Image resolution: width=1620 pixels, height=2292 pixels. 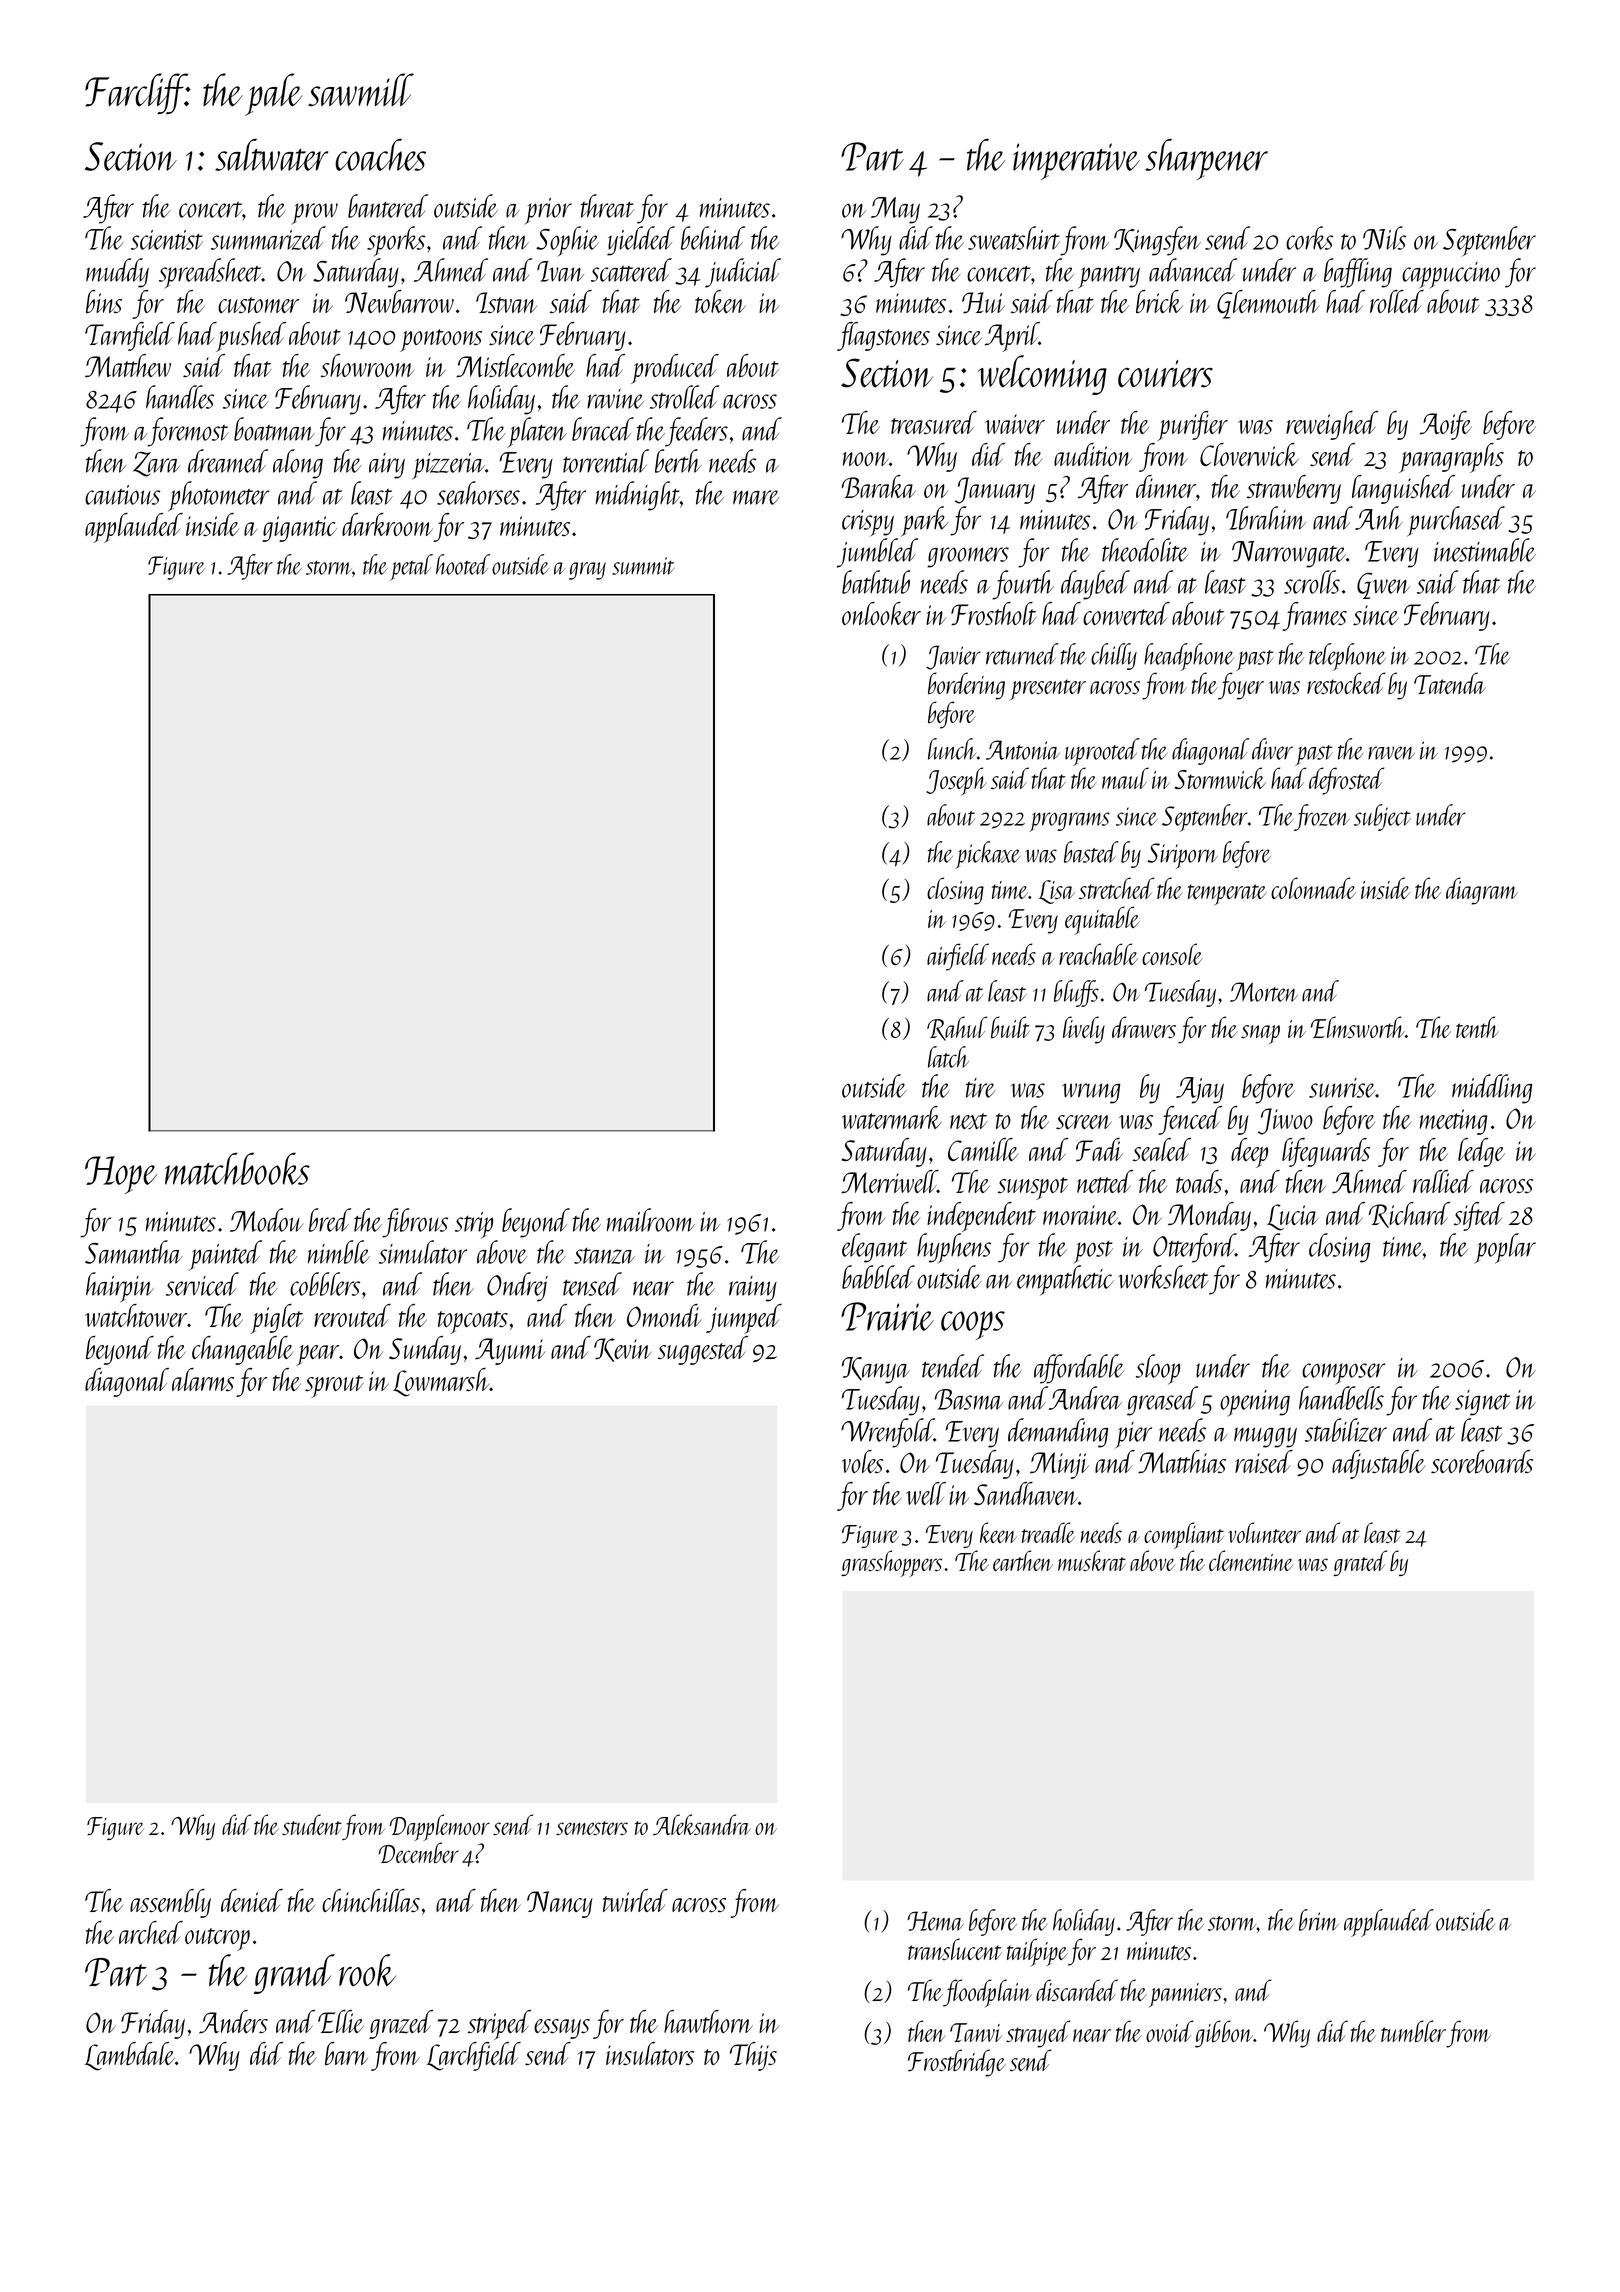 What do you see at coordinates (237, 1168) in the screenshot?
I see `matchbooks` at bounding box center [237, 1168].
